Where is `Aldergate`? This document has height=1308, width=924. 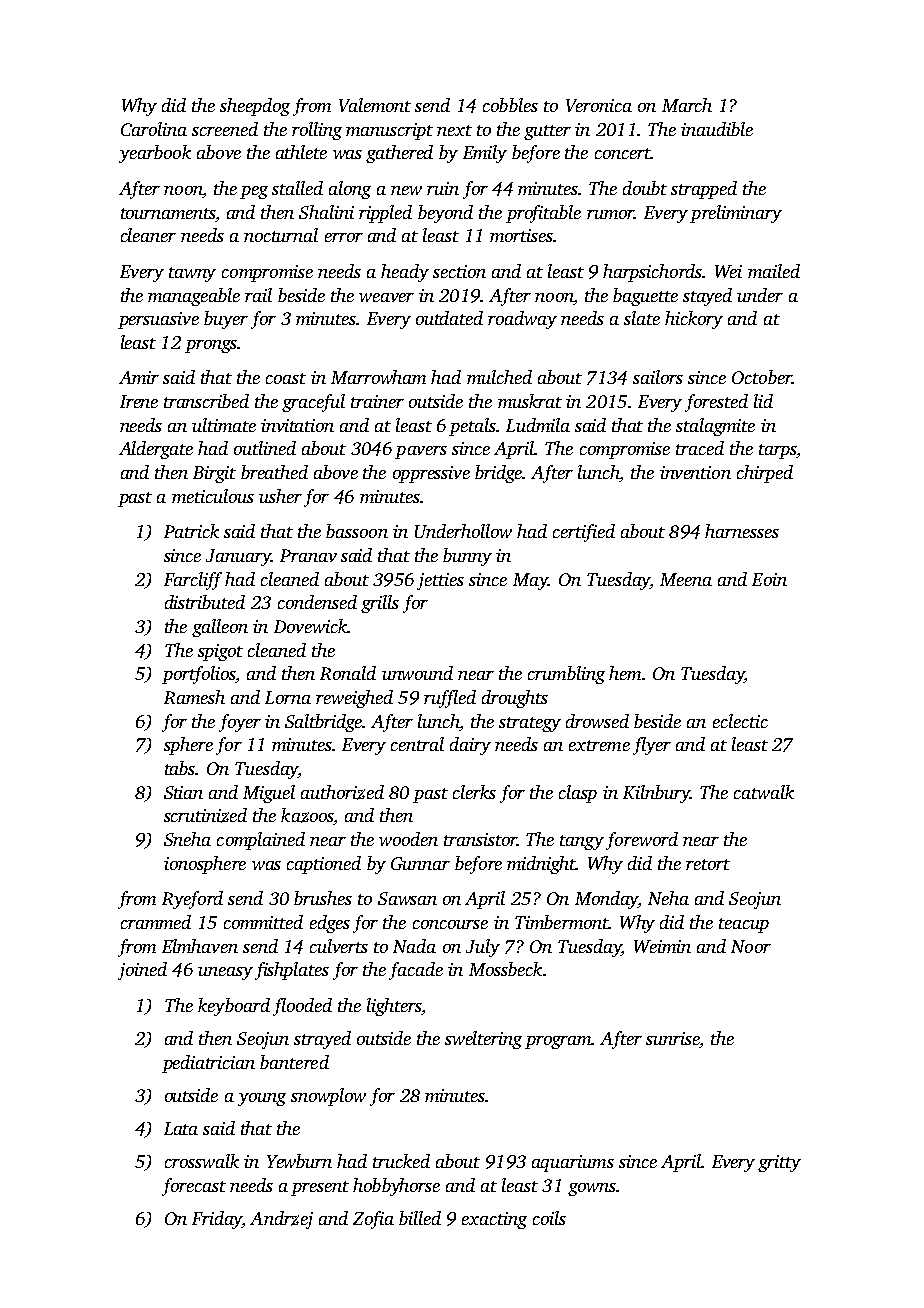 Aldergate is located at coordinates (156, 450).
